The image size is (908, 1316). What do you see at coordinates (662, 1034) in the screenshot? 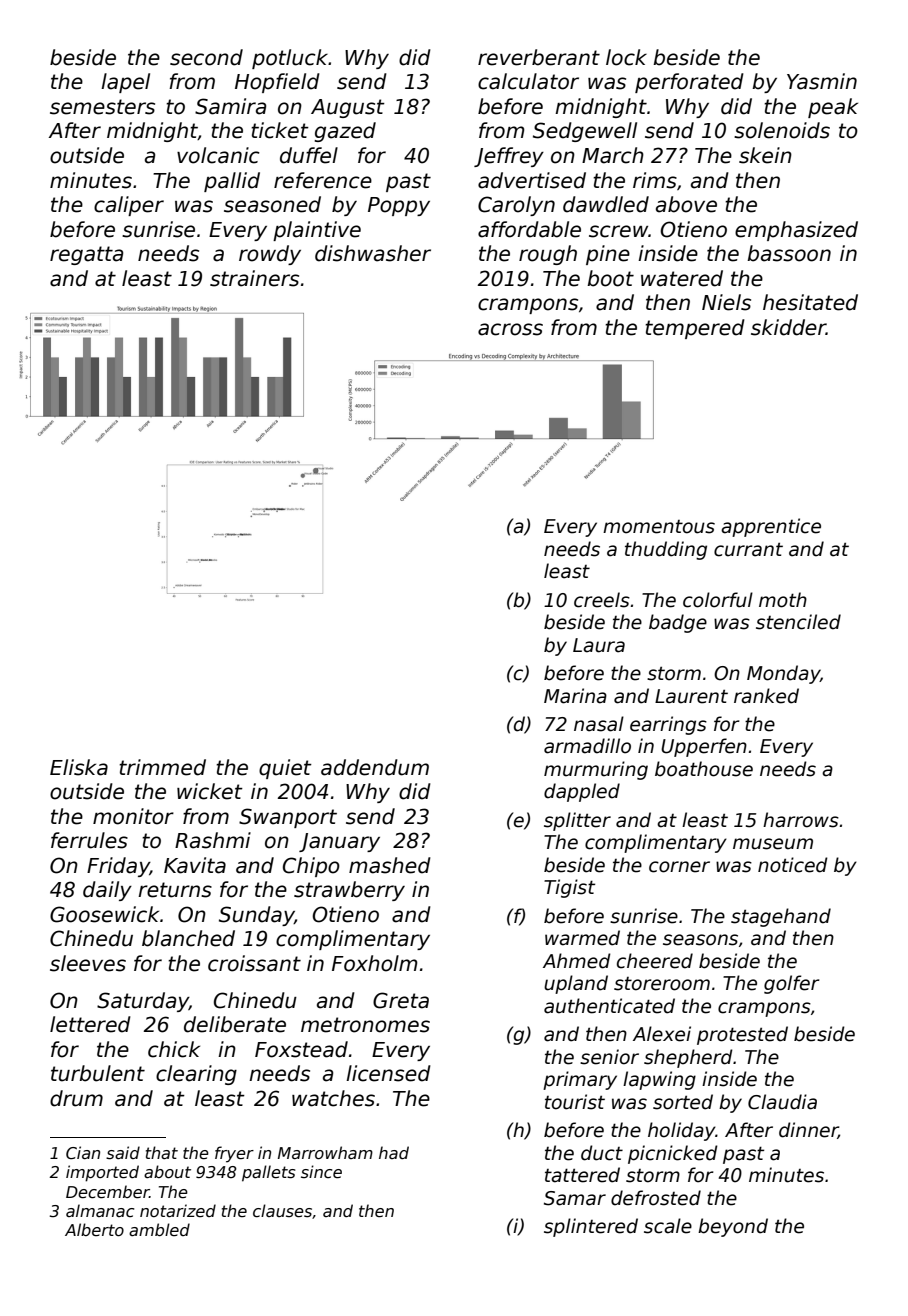
I see `Alexei` at bounding box center [662, 1034].
